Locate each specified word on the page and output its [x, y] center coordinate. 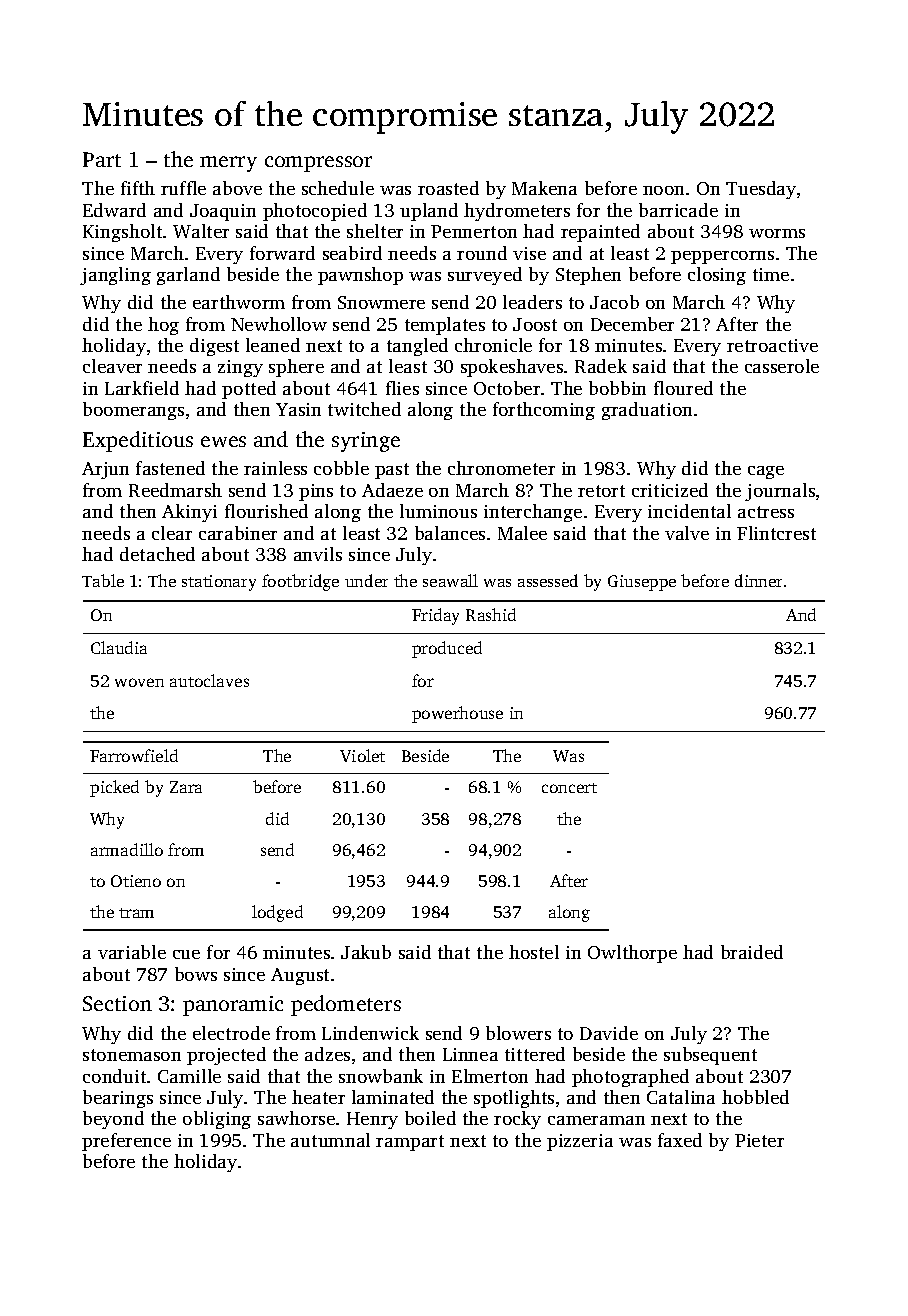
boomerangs [133, 411]
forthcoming [544, 411]
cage [766, 472]
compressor [318, 164]
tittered [535, 1054]
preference [126, 1142]
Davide [609, 1033]
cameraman [596, 1120]
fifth [138, 188]
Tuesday [761, 190]
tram [136, 913]
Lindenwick [370, 1033]
